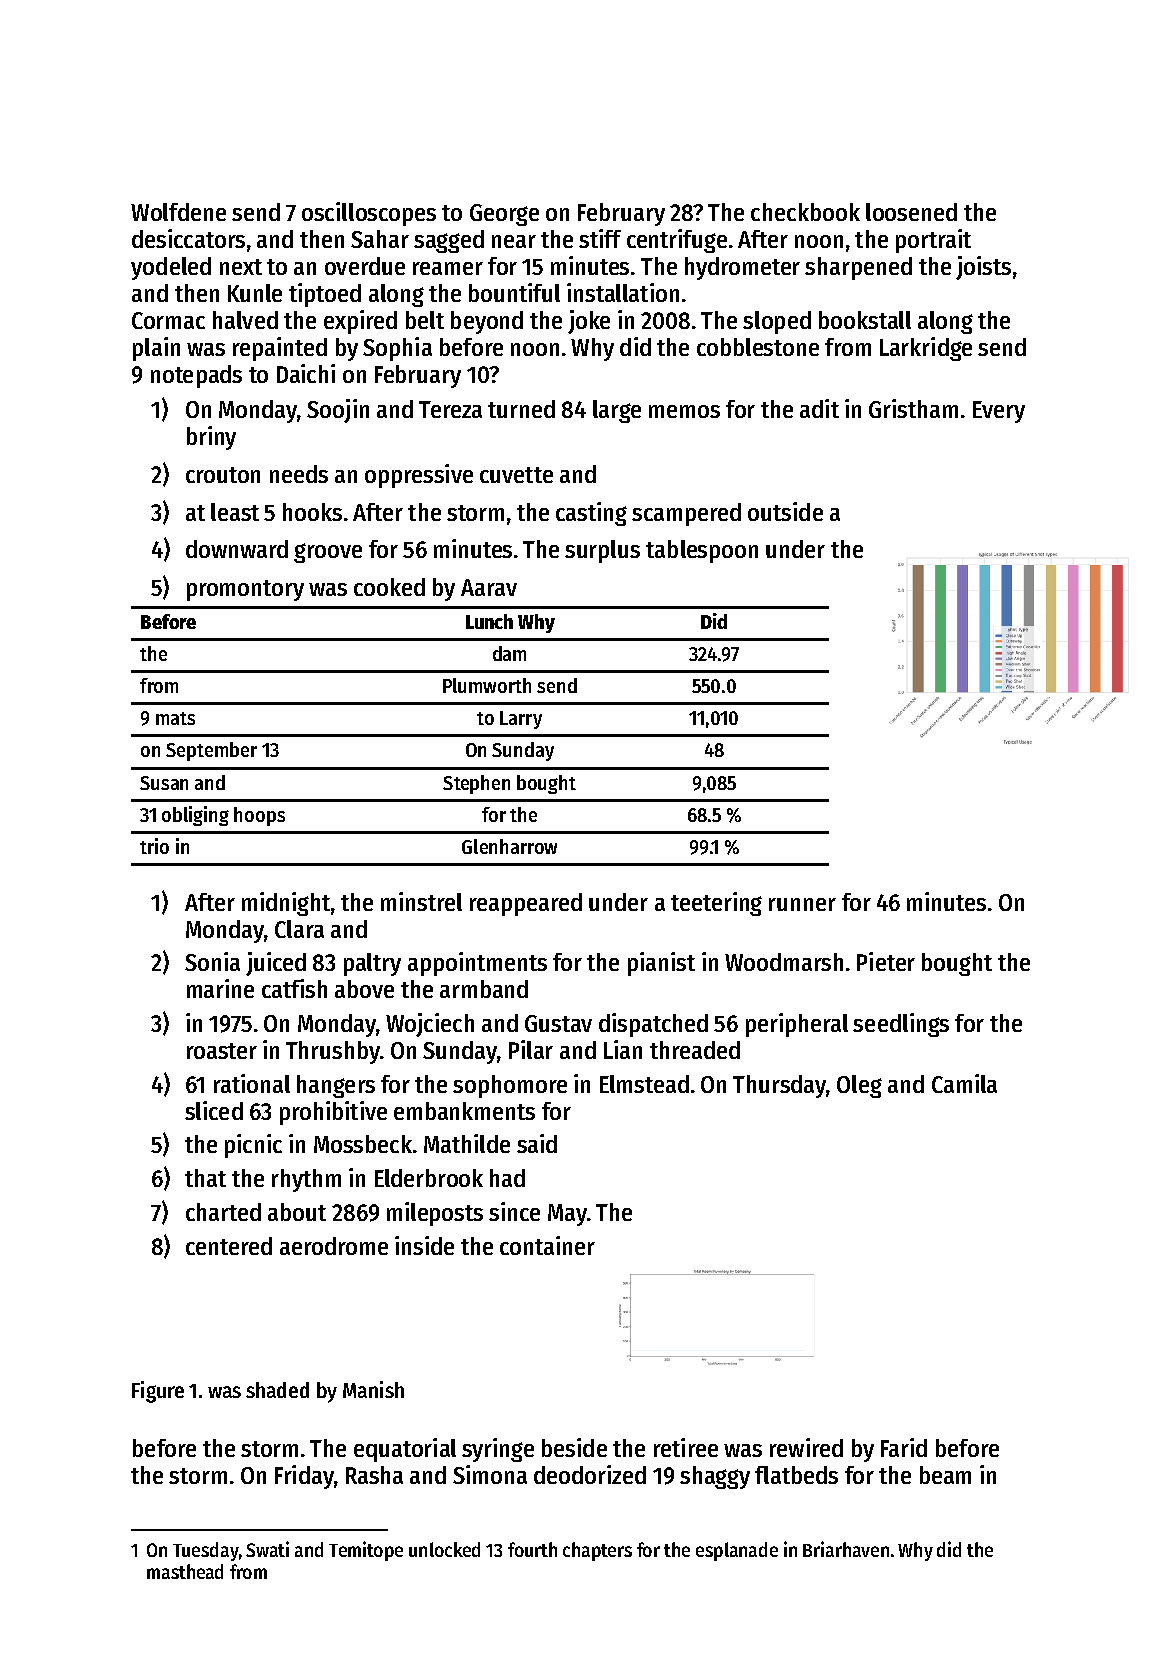 The image size is (1165, 1654). Describe the element at coordinates (487, 685) in the screenshot. I see `Plumworth` at that location.
